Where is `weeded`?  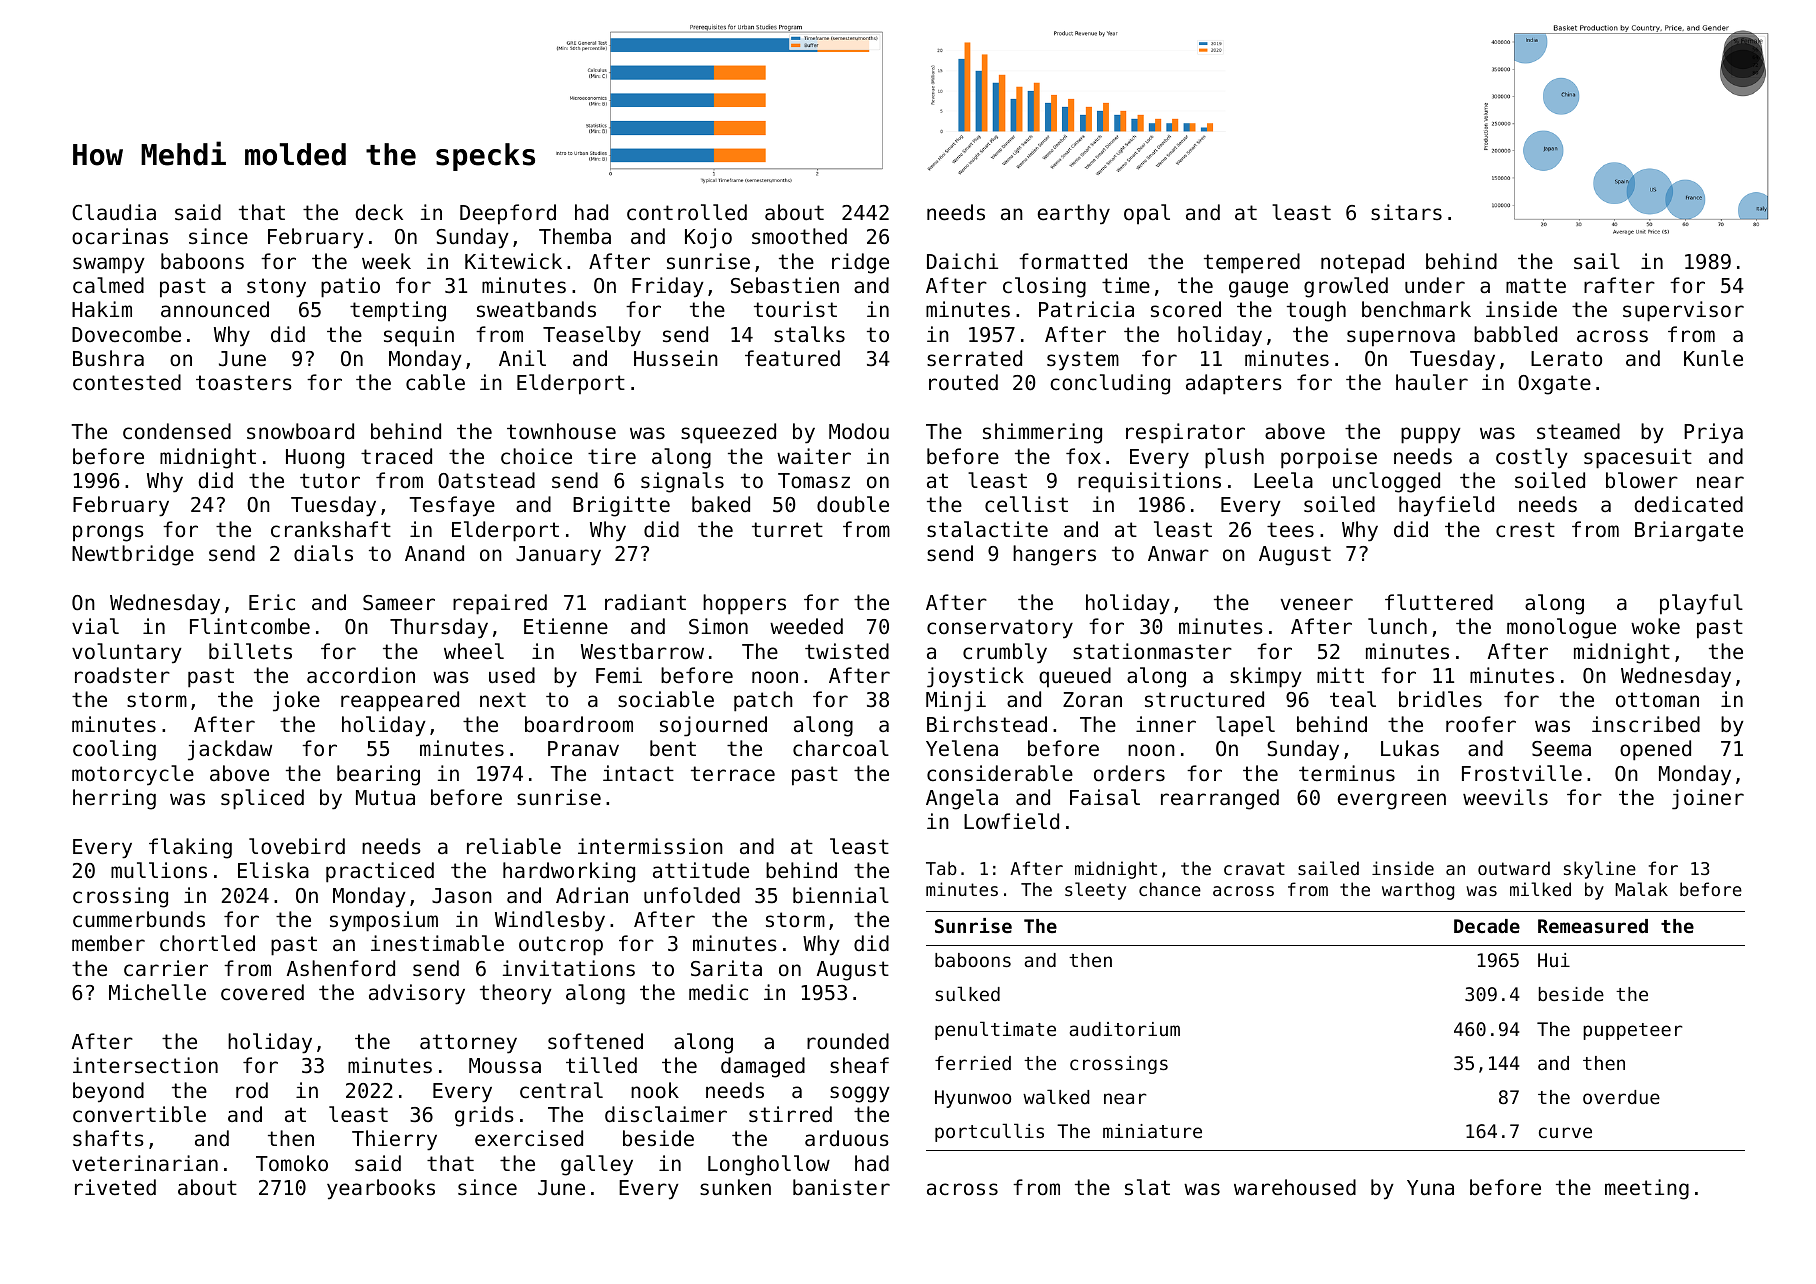 weeded is located at coordinates (806, 626).
